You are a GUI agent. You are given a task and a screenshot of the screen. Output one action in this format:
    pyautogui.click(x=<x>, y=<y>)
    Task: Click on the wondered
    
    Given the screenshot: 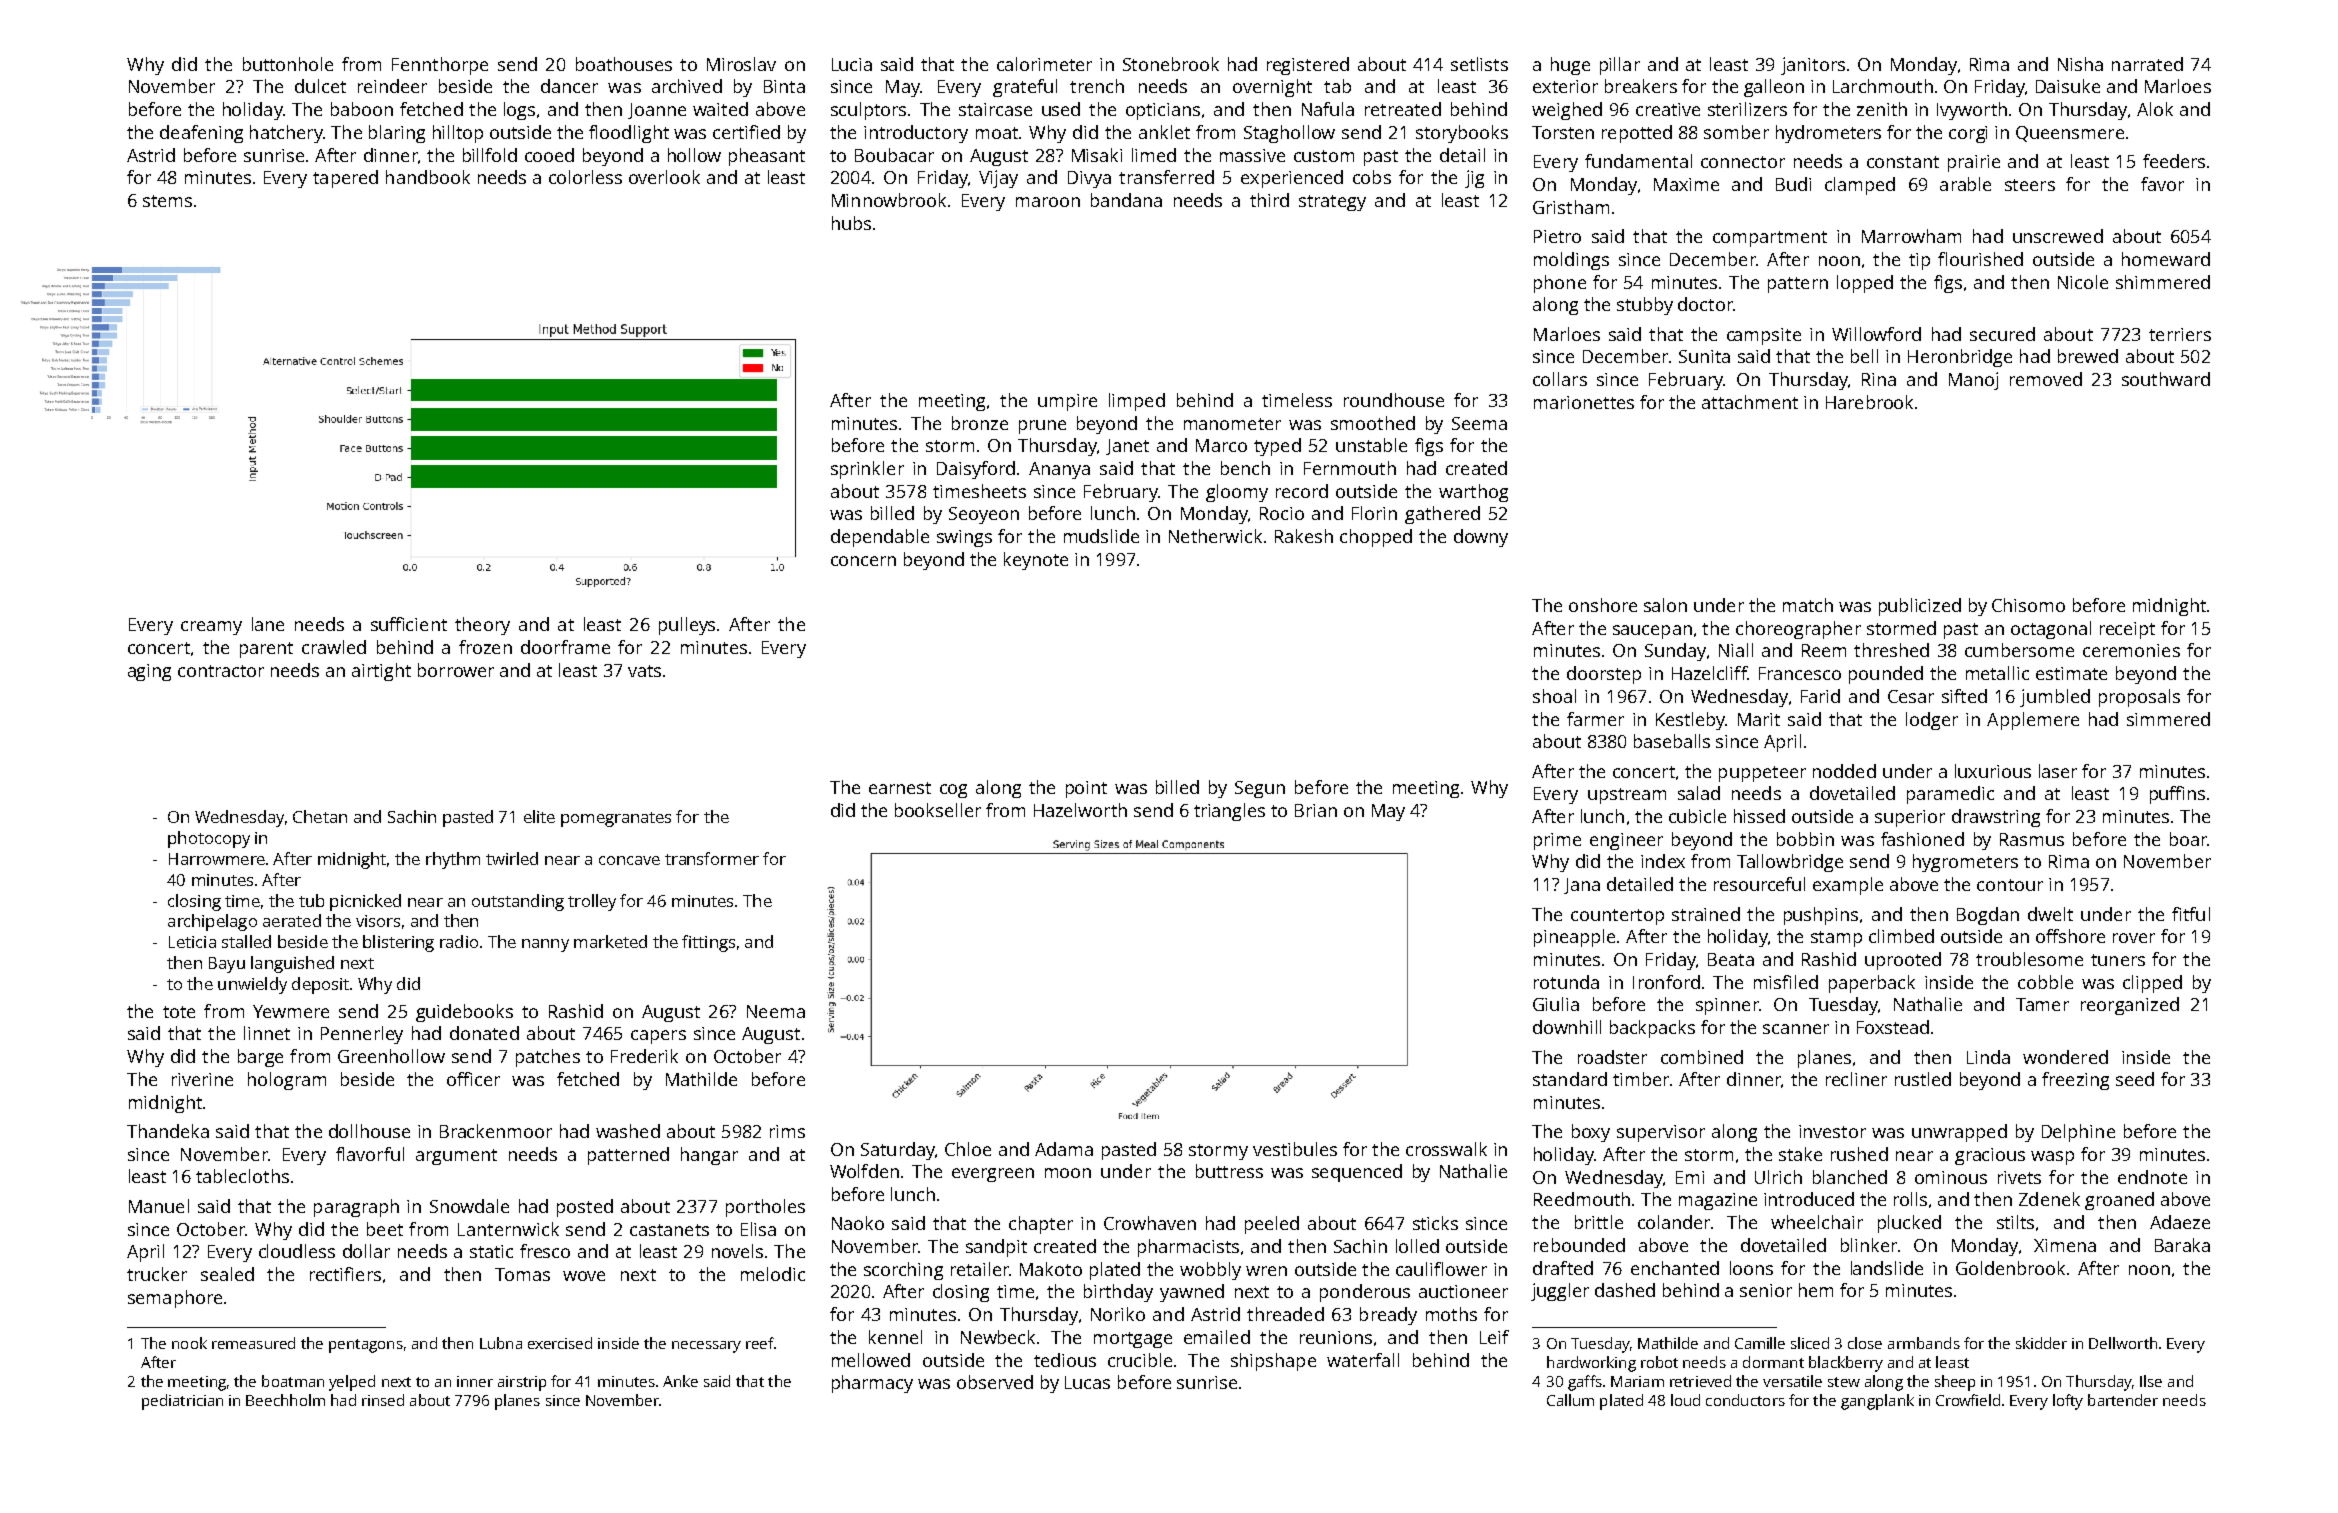 What is the action you would take?
    pyautogui.click(x=2065, y=1057)
